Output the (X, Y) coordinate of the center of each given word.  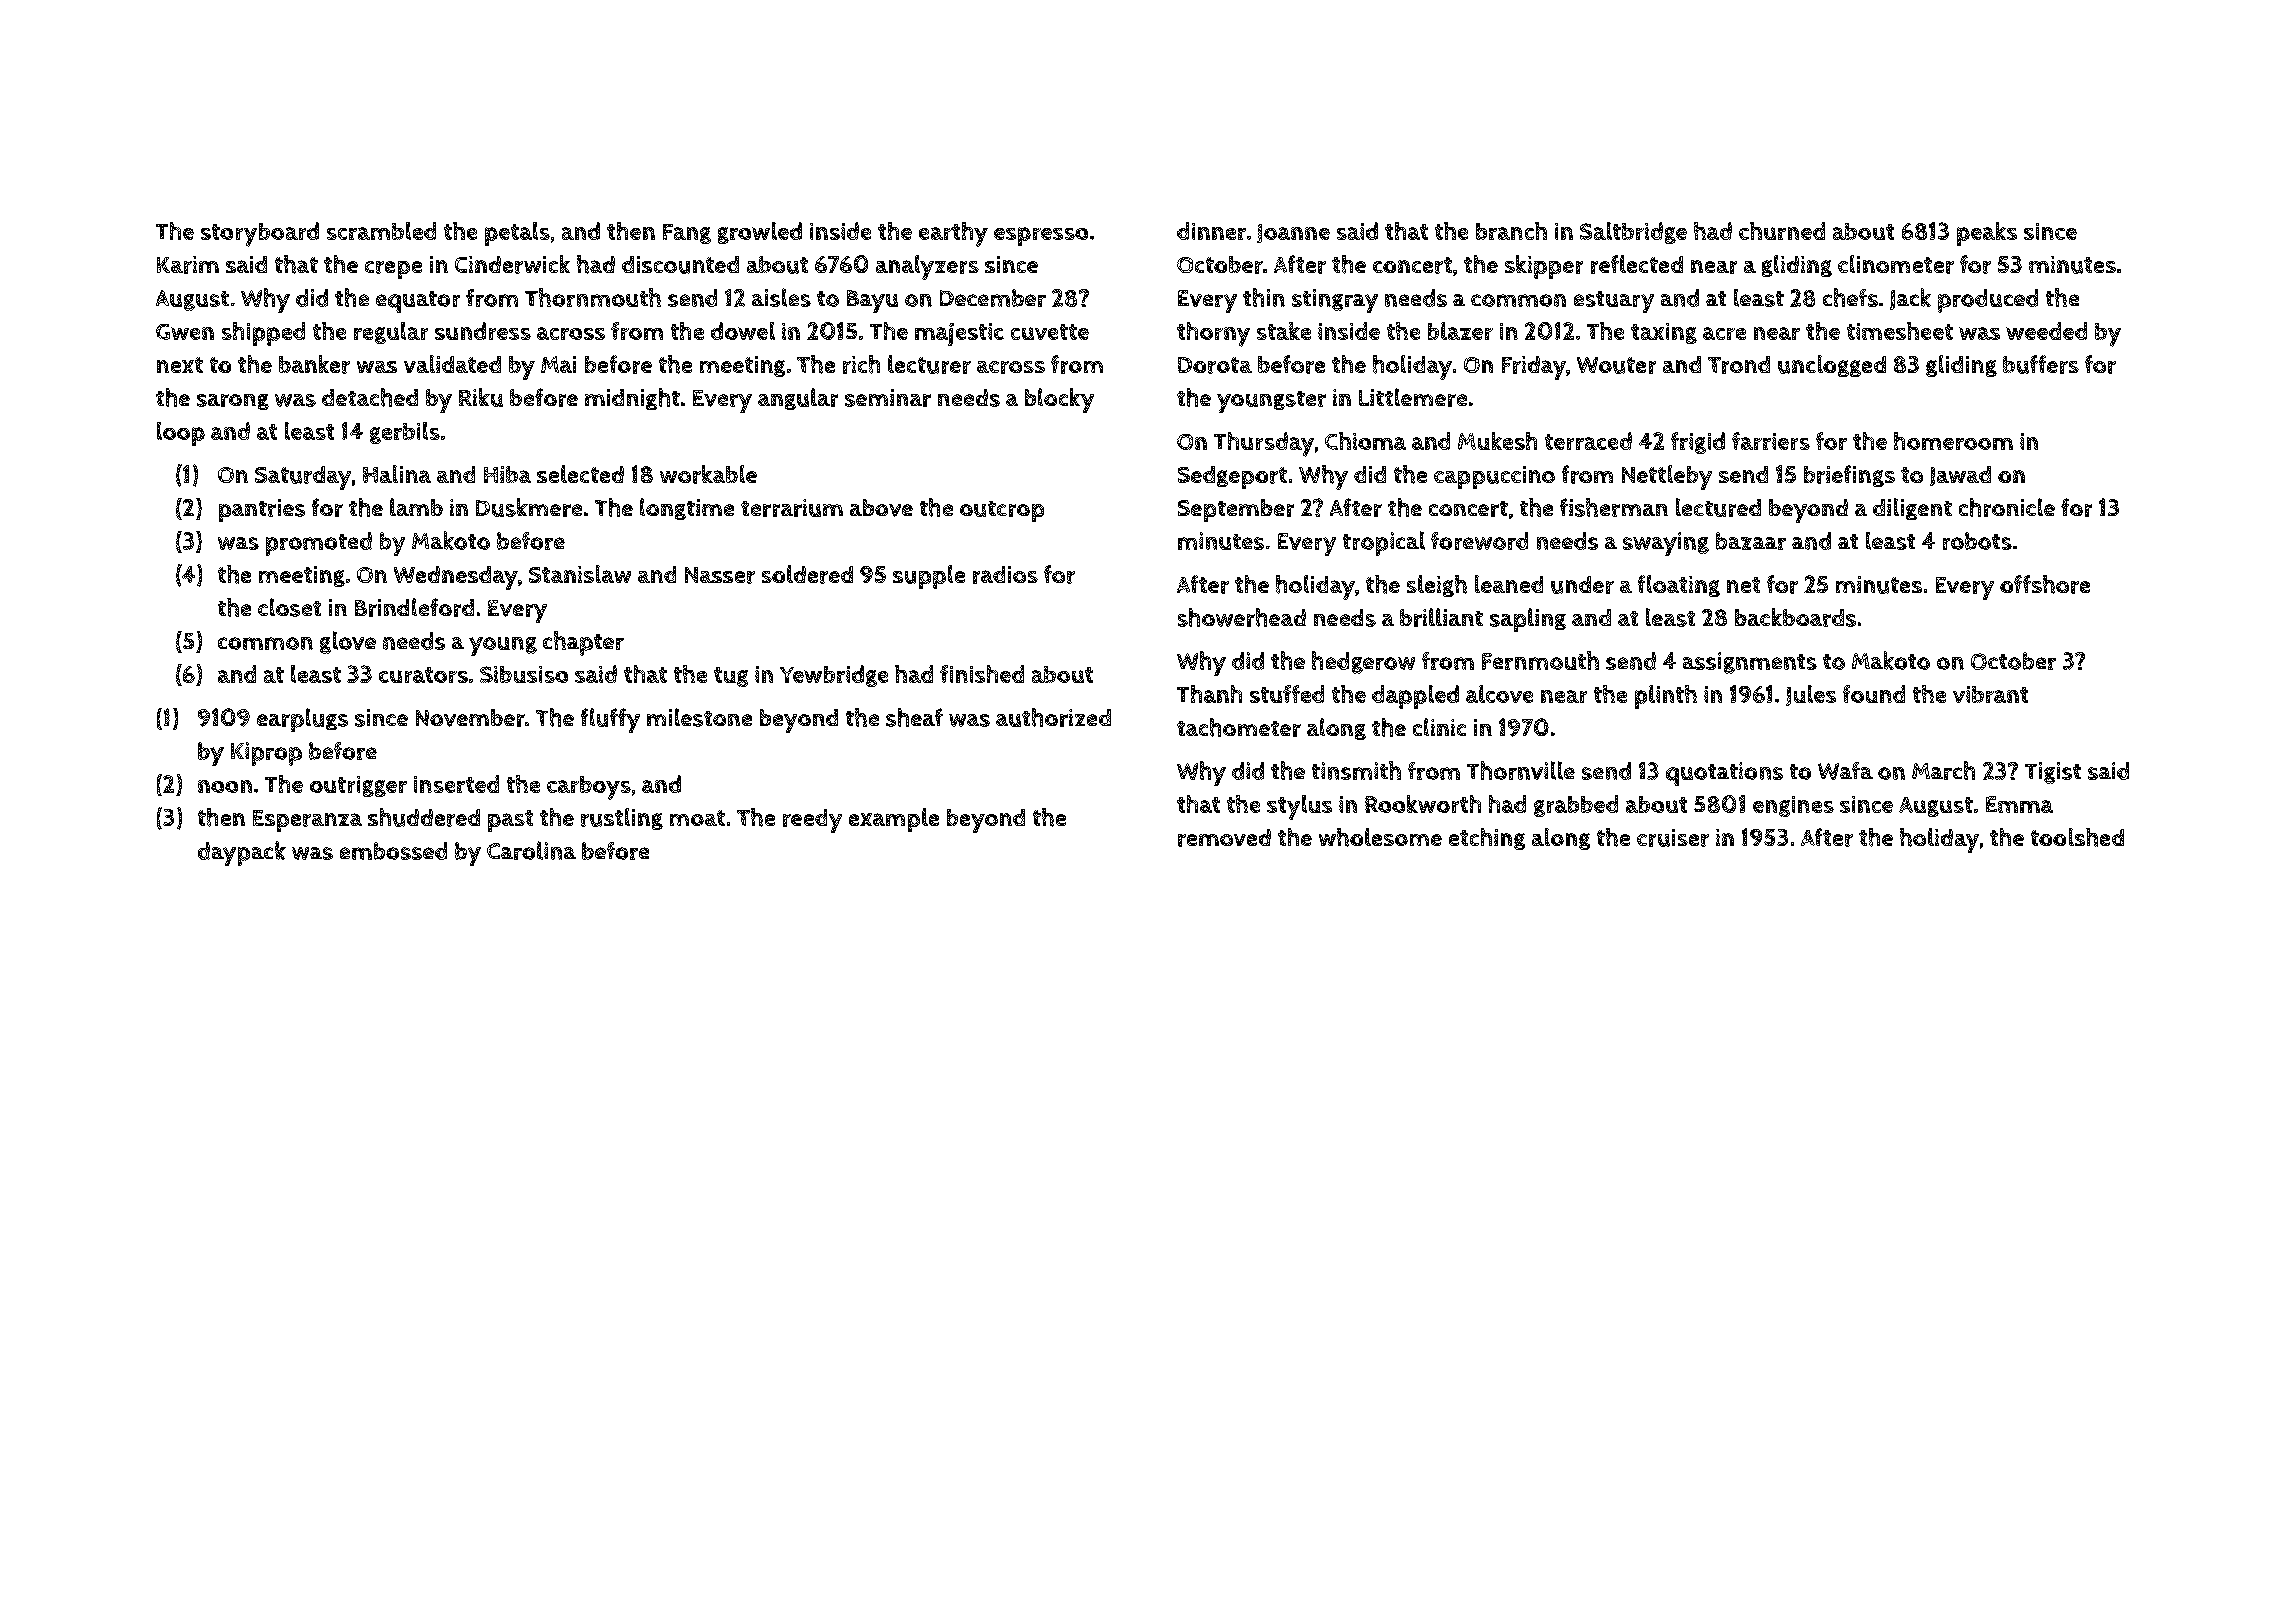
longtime (687, 509)
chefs (1850, 297)
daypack (242, 853)
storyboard (260, 234)
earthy (953, 234)
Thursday (1264, 444)
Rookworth (1423, 804)
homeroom (1953, 441)
